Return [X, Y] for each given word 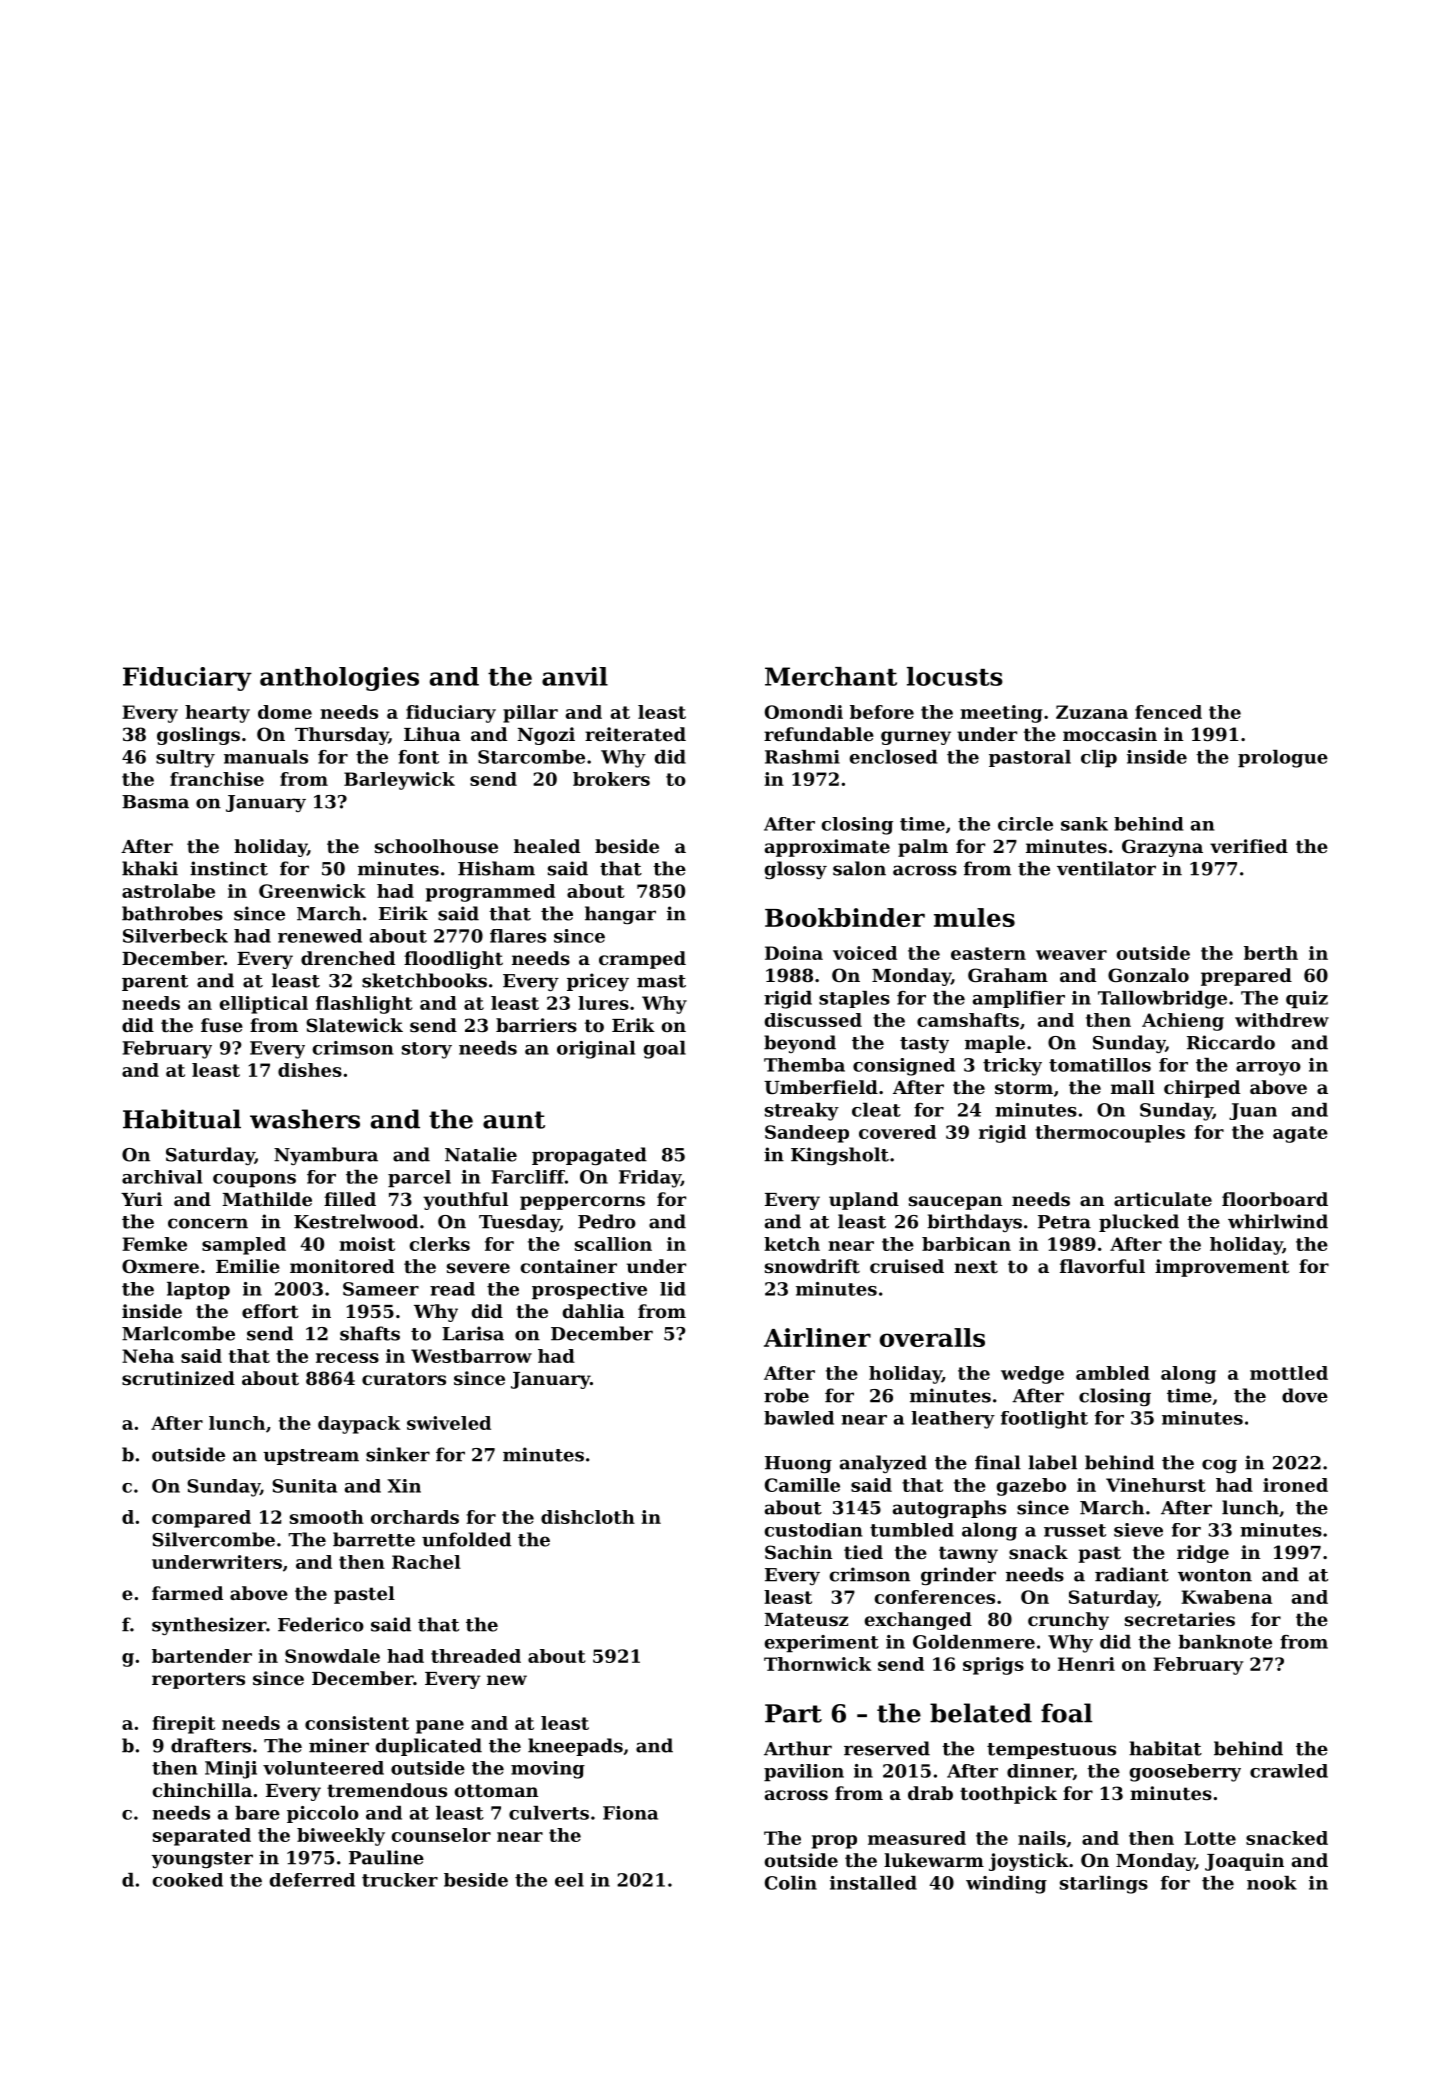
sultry [185, 759]
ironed [1295, 1485]
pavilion [804, 1773]
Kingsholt [840, 1156]
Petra [1064, 1222]
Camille [802, 1485]
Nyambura [326, 1156]
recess [347, 1358]
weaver [1071, 955]
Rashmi [802, 757]
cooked [188, 1880]
